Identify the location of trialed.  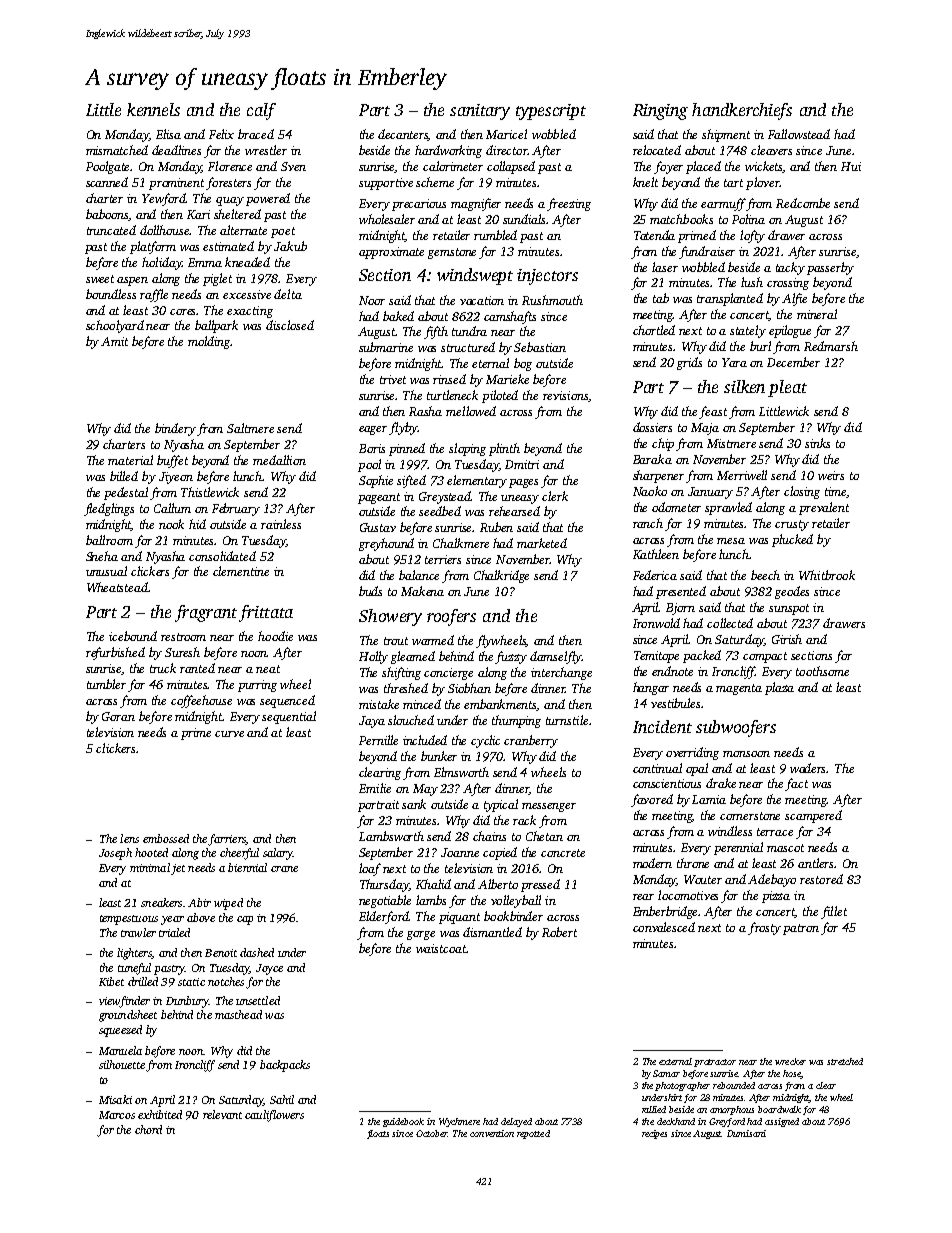
(174, 932).
